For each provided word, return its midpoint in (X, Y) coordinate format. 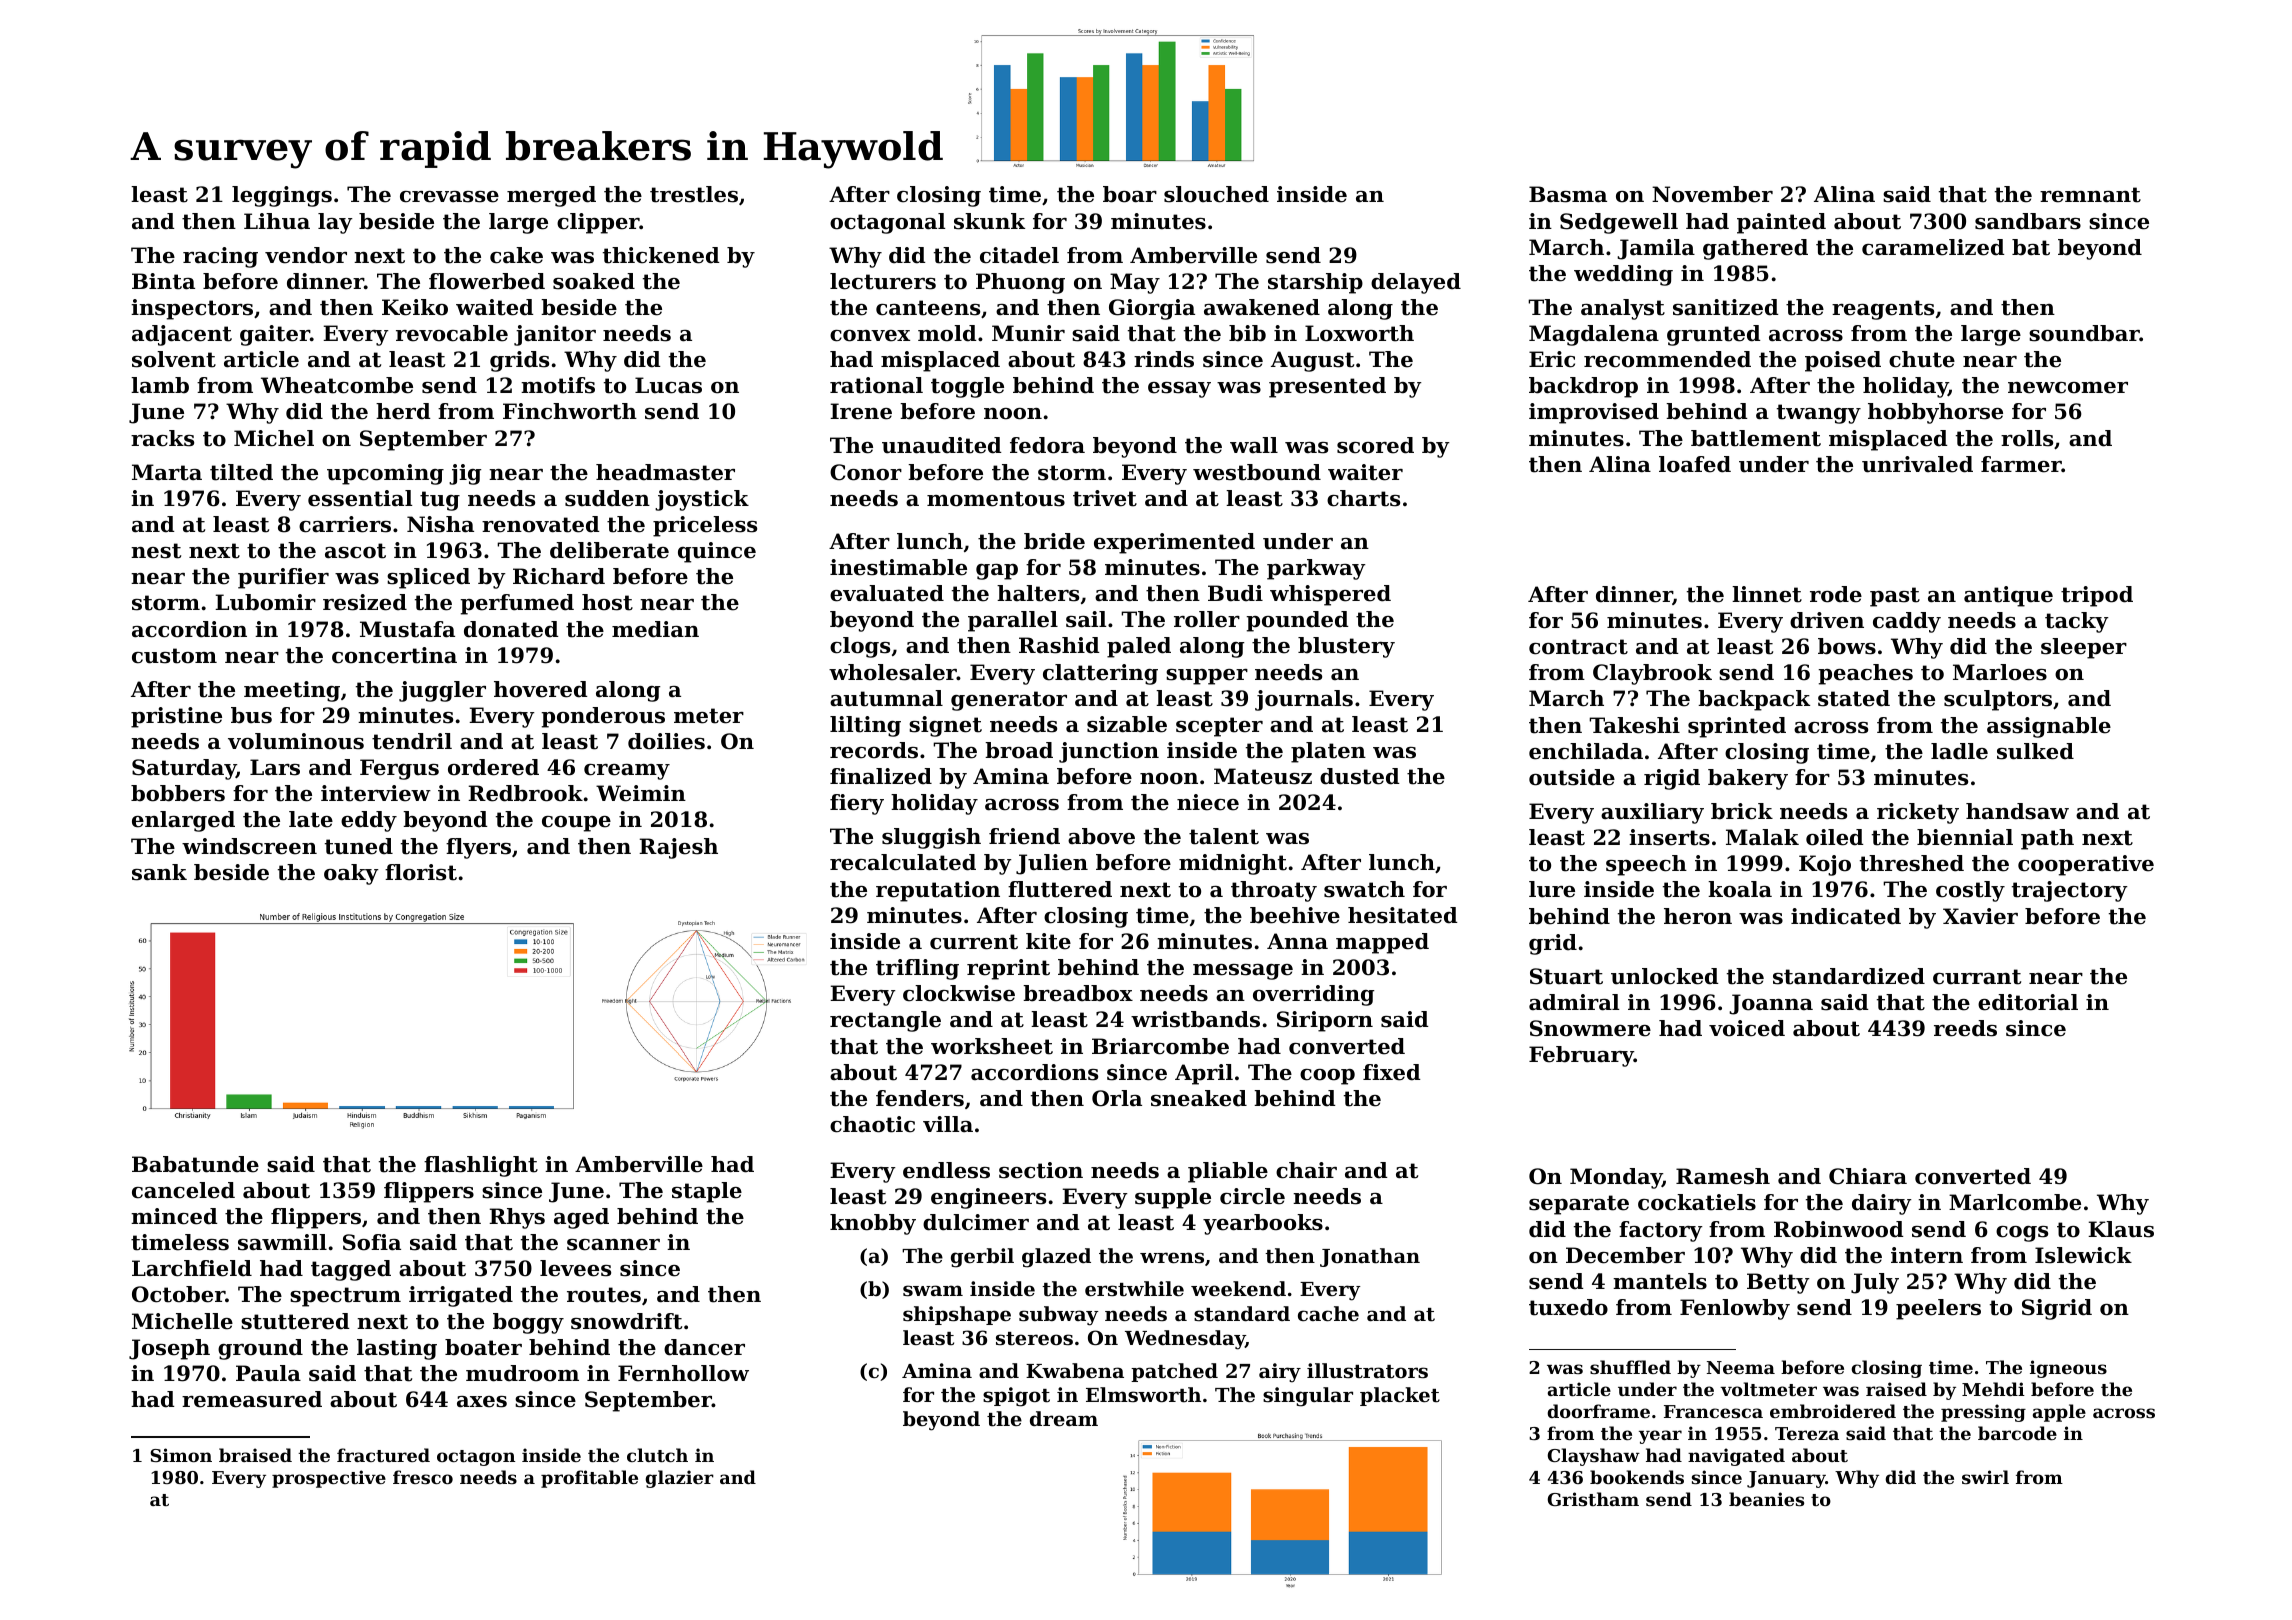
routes (604, 1295)
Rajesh (678, 848)
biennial (1965, 837)
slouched (1216, 194)
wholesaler (893, 672)
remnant (2090, 195)
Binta (163, 281)
